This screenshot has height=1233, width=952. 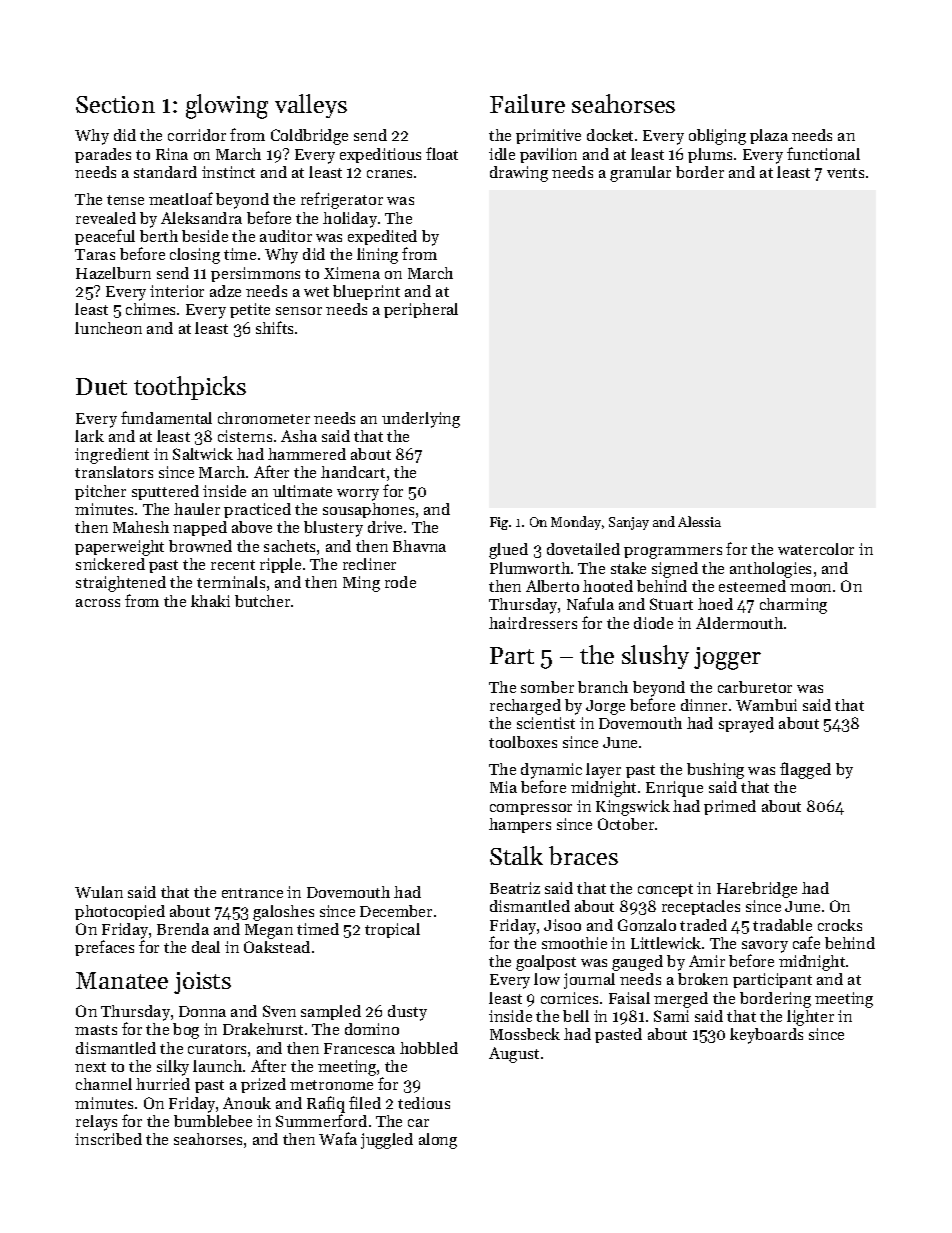 What do you see at coordinates (228, 172) in the screenshot?
I see `instinct` at bounding box center [228, 172].
